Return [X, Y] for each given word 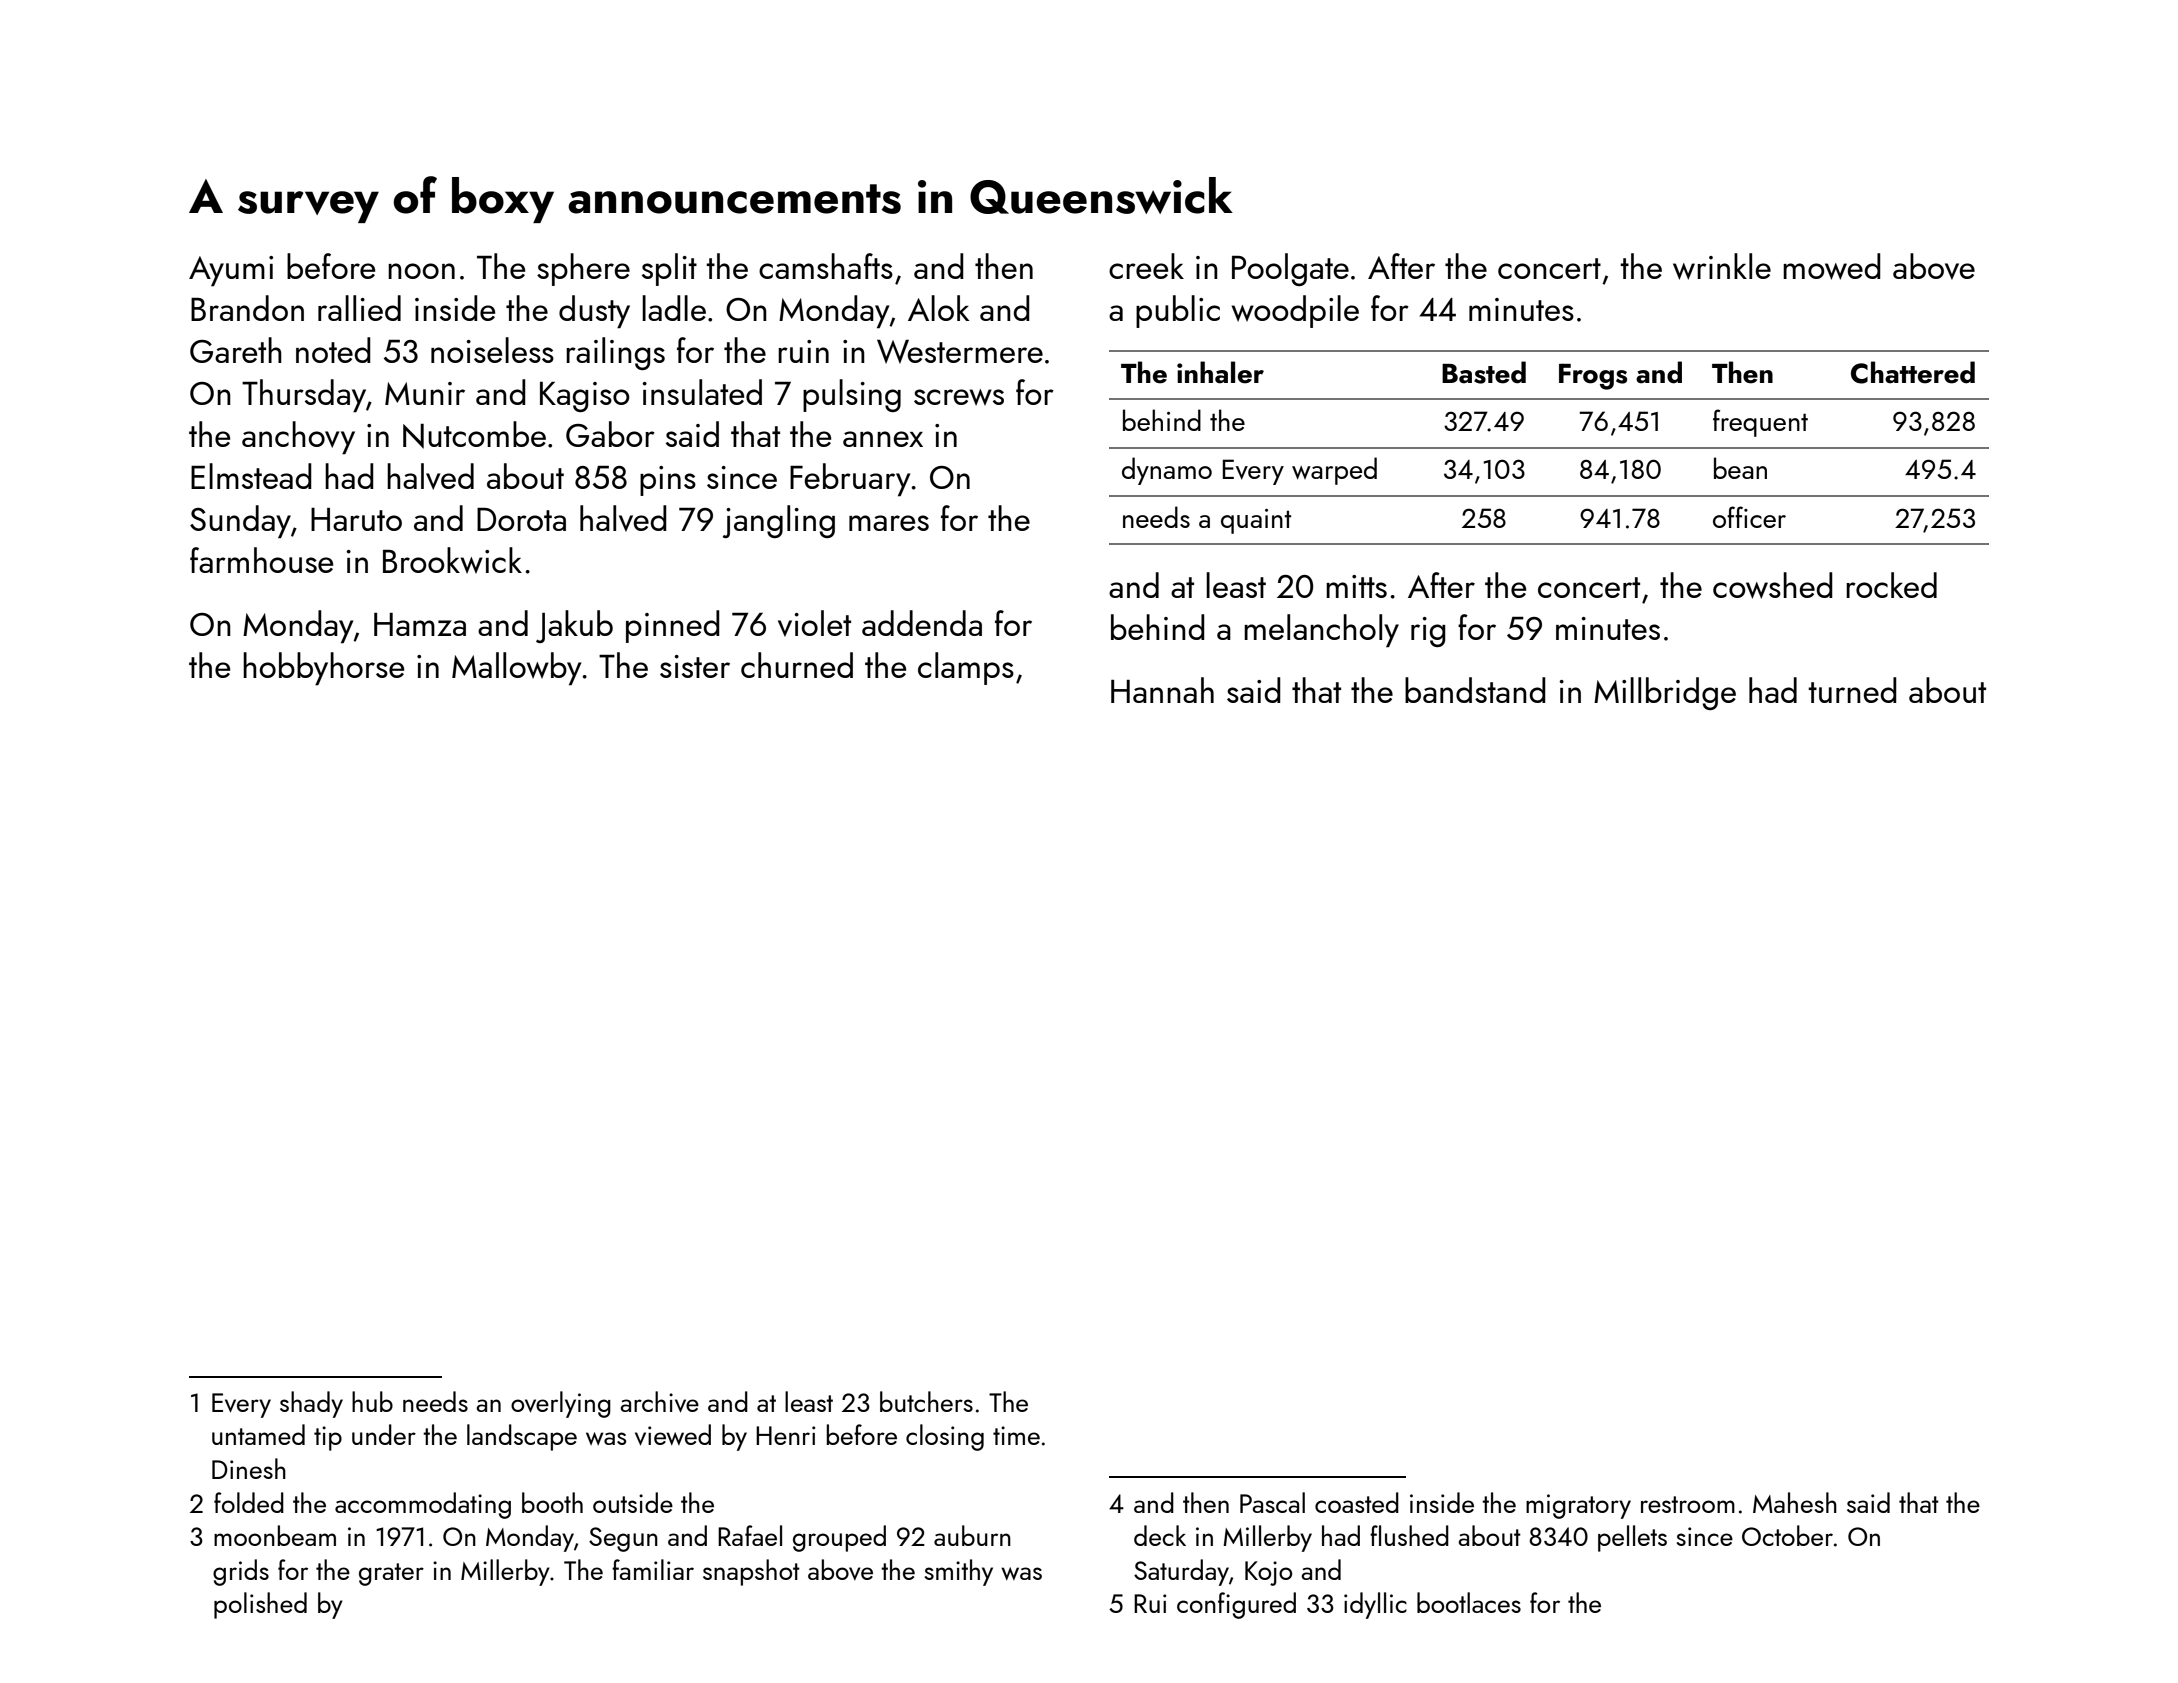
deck [1160, 1535]
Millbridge [1665, 693]
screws [959, 397]
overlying [561, 1404]
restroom [1688, 1504]
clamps [966, 668]
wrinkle [1722, 266]
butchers [926, 1401]
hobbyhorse [323, 669]
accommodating [423, 1505]
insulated [702, 392]
